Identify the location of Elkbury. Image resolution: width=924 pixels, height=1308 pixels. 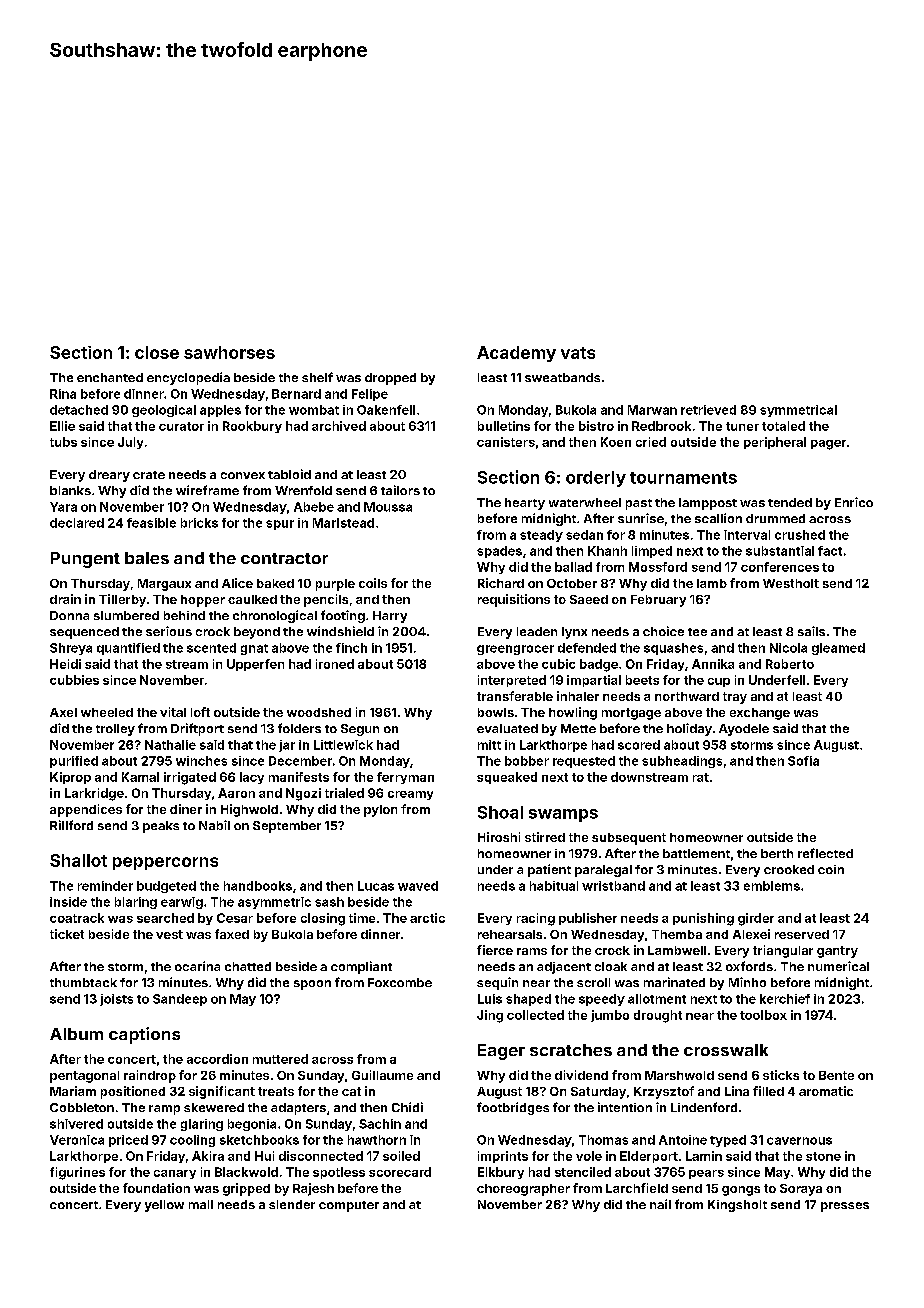
(501, 1173).
